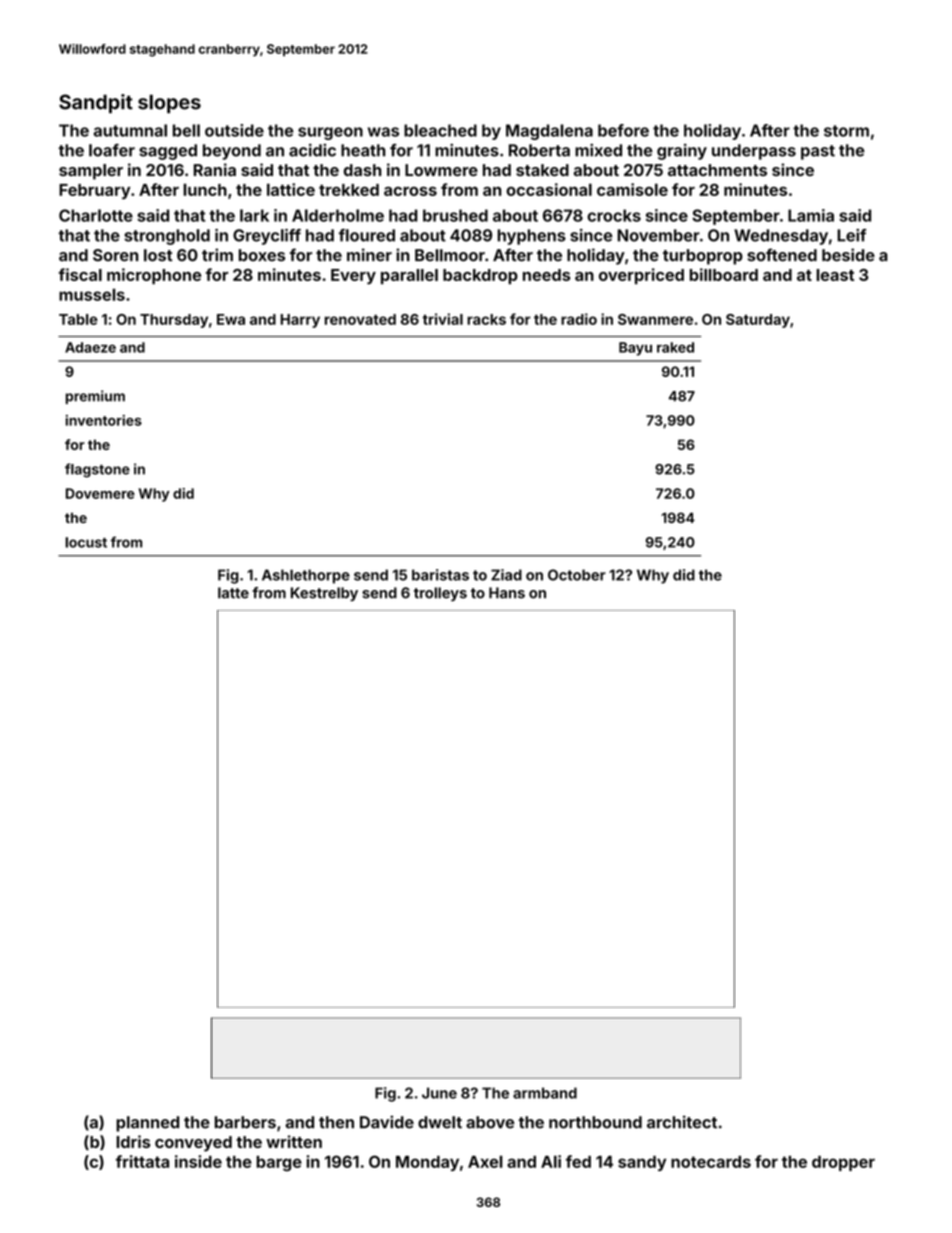 This document has height=1233, width=952. What do you see at coordinates (439, 1093) in the document?
I see `June` at bounding box center [439, 1093].
